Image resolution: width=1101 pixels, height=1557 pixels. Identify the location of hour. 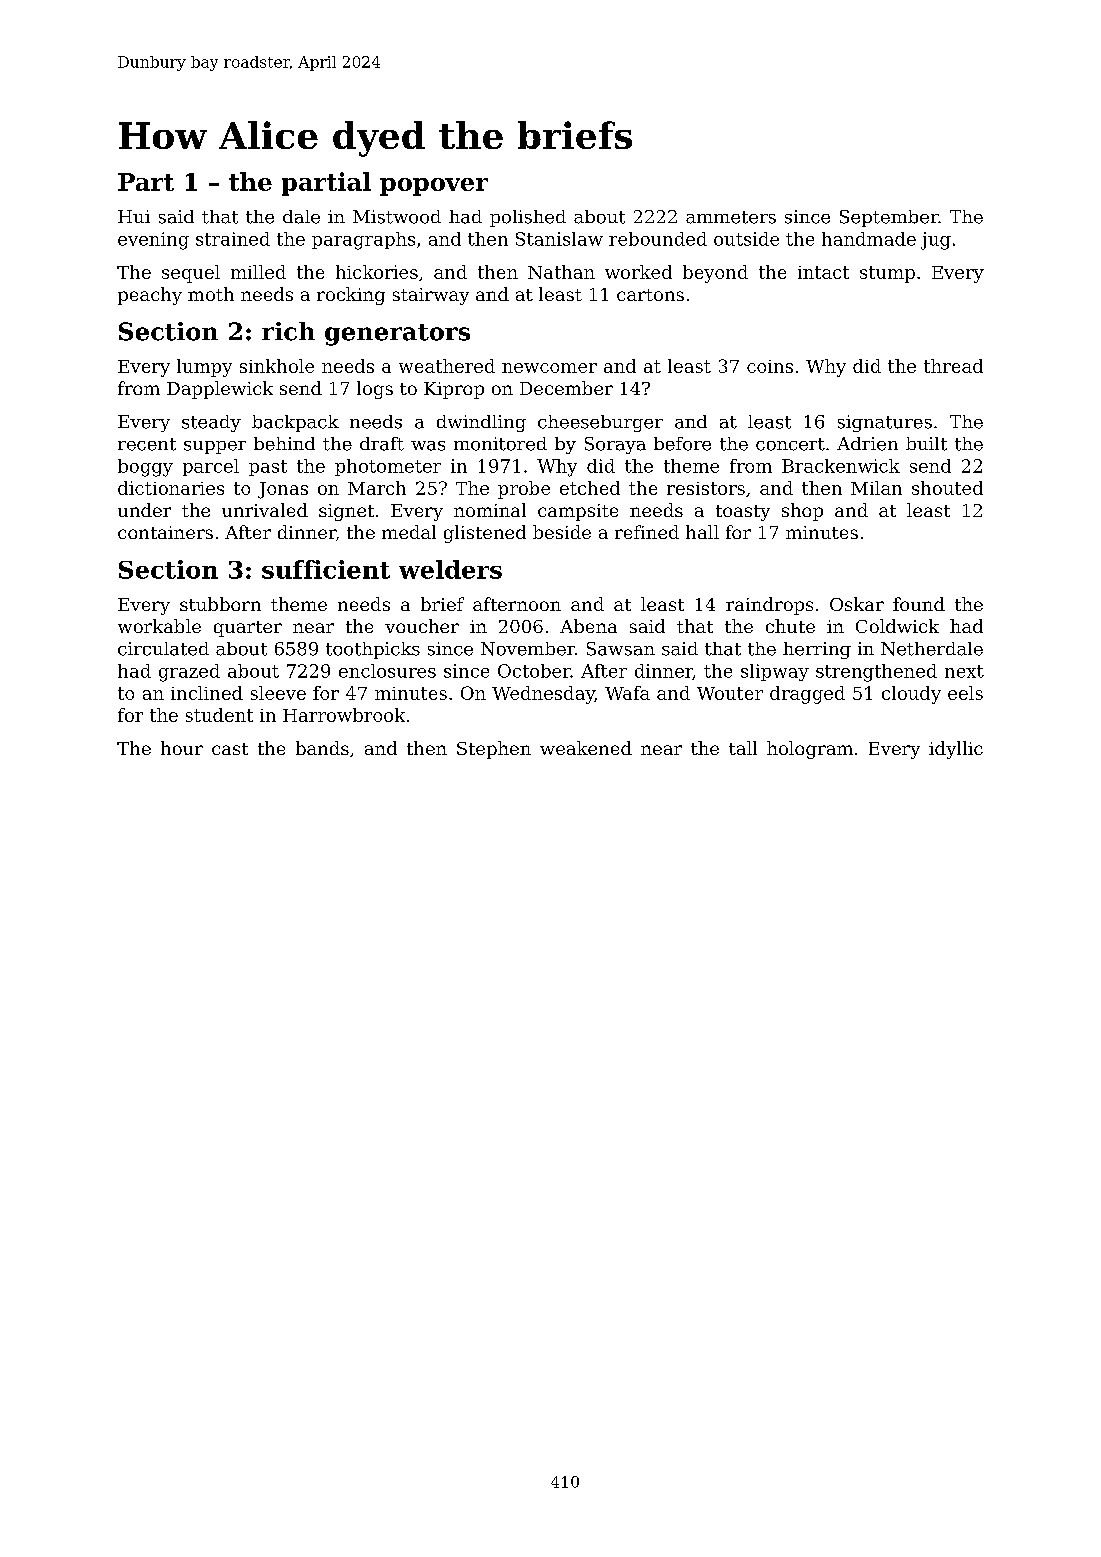
(182, 748).
